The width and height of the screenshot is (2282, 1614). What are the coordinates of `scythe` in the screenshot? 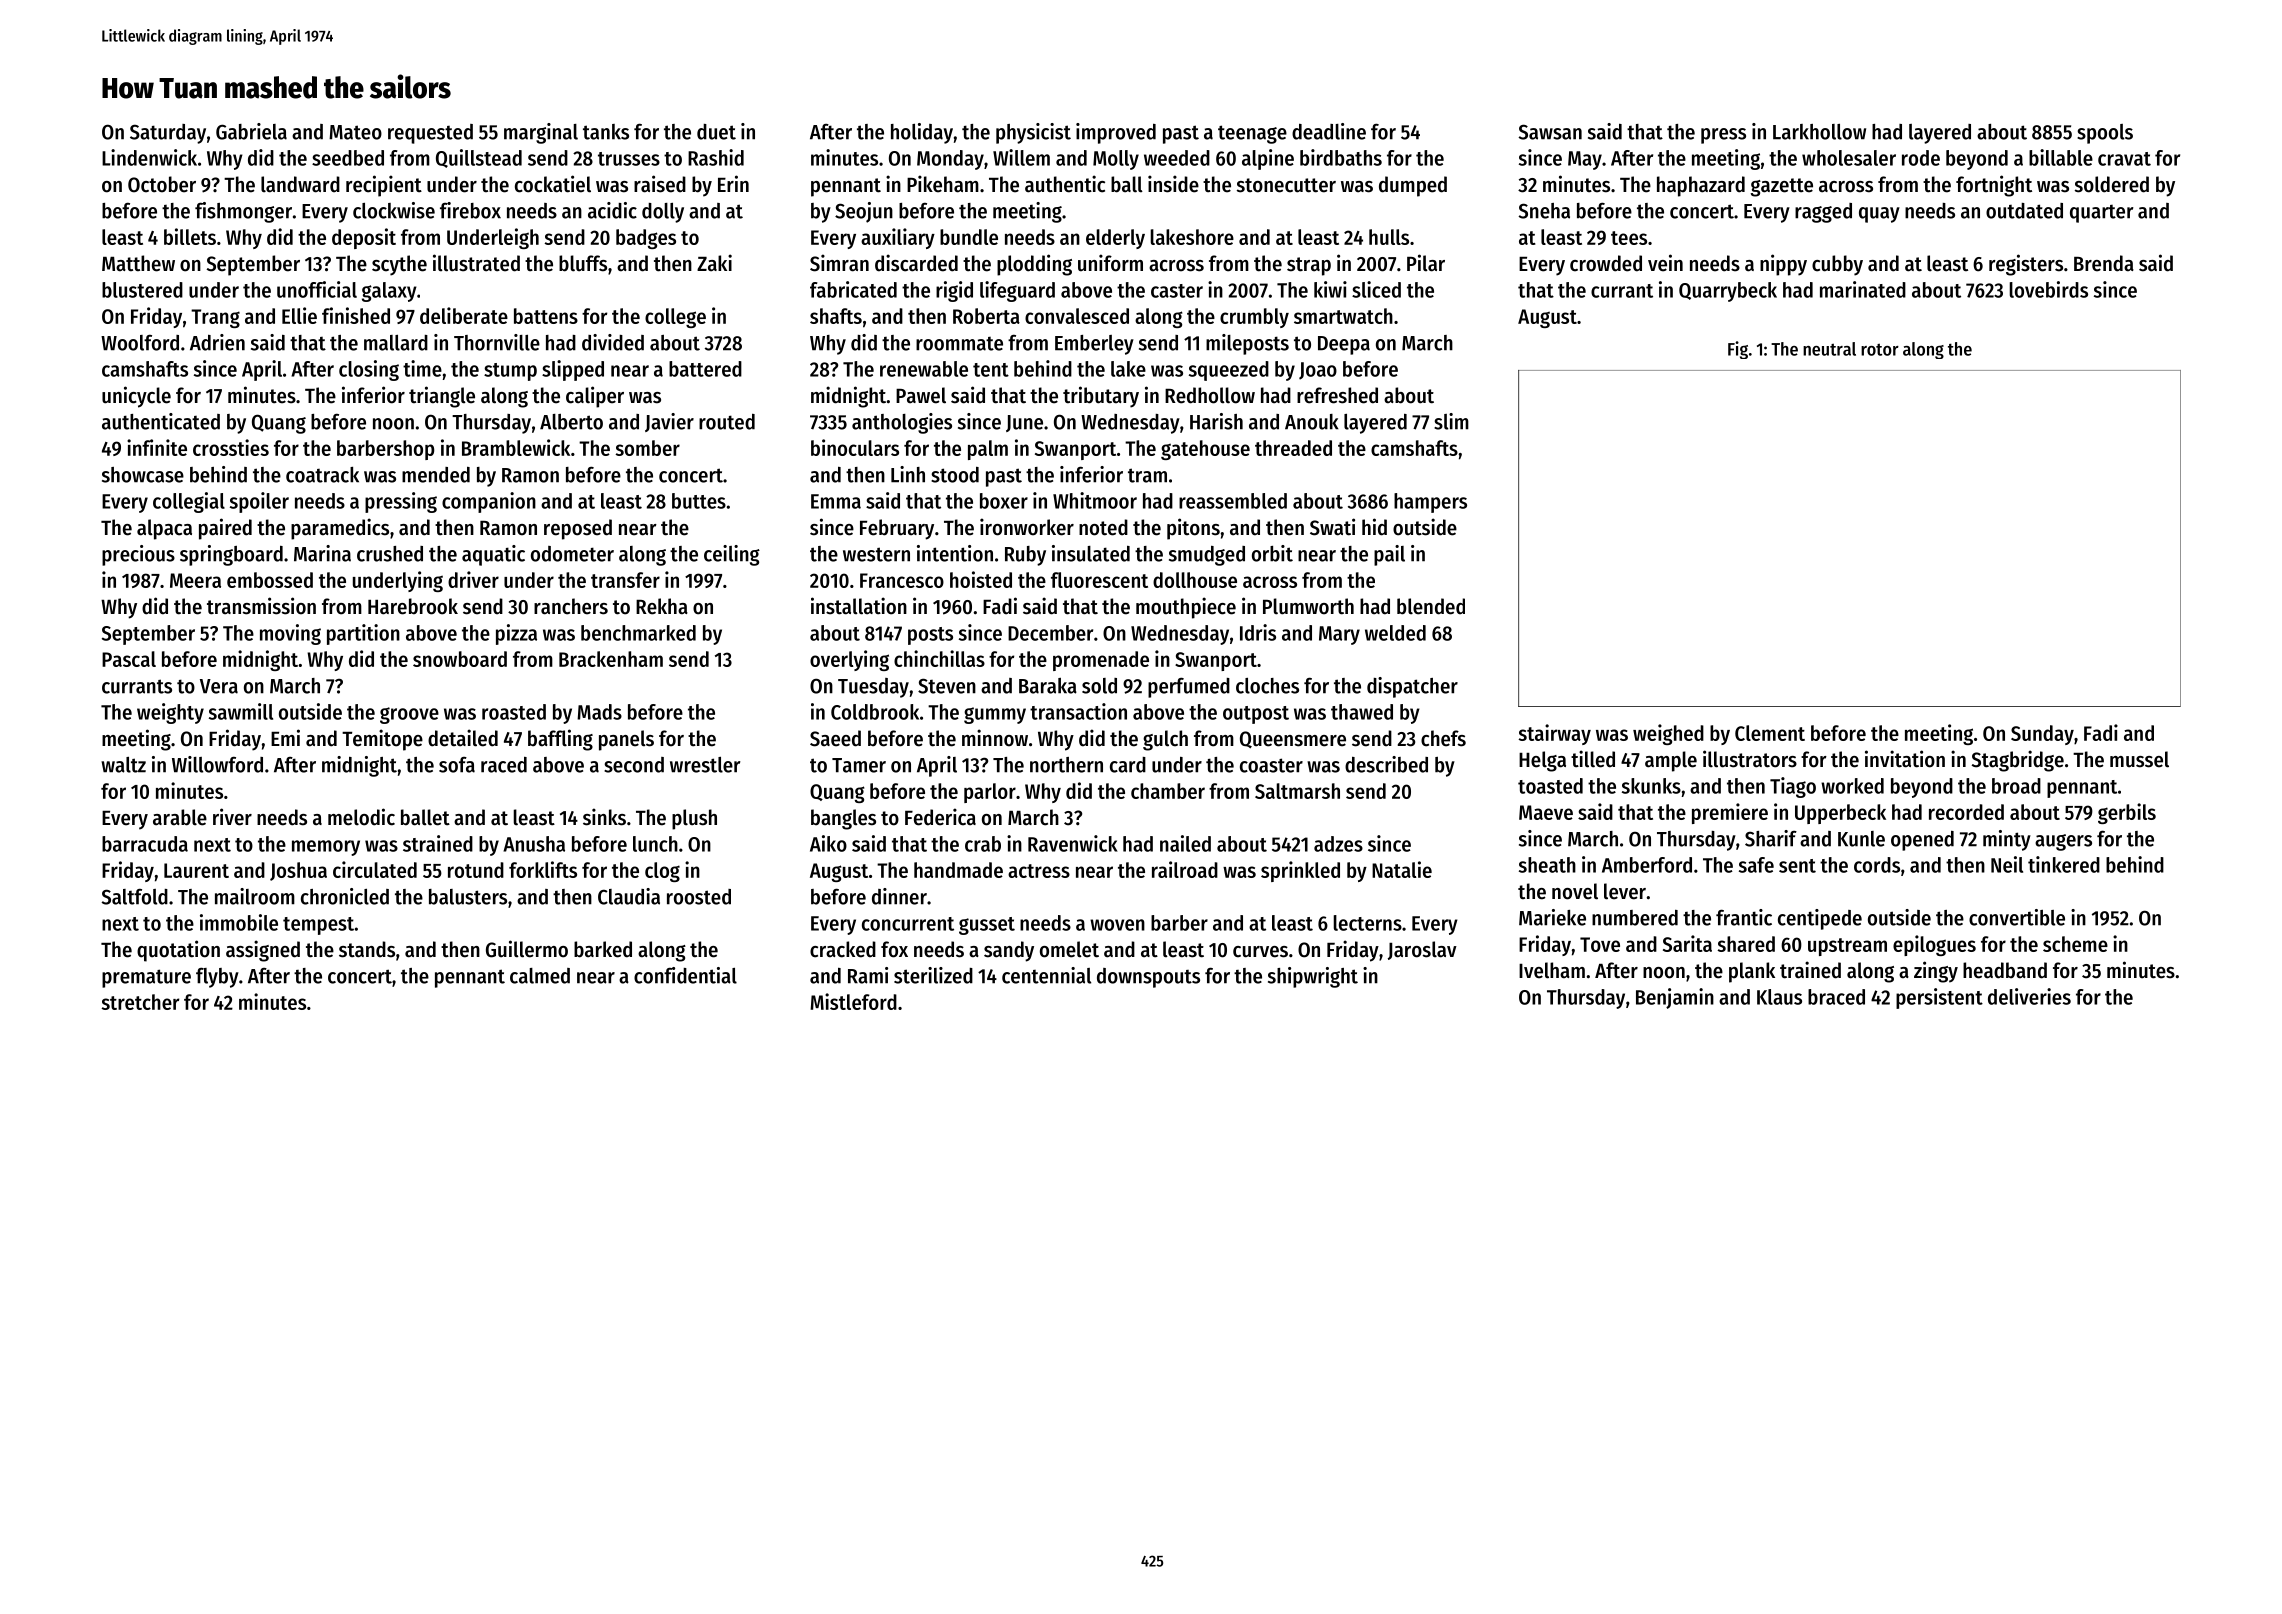 It's located at (399, 265).
